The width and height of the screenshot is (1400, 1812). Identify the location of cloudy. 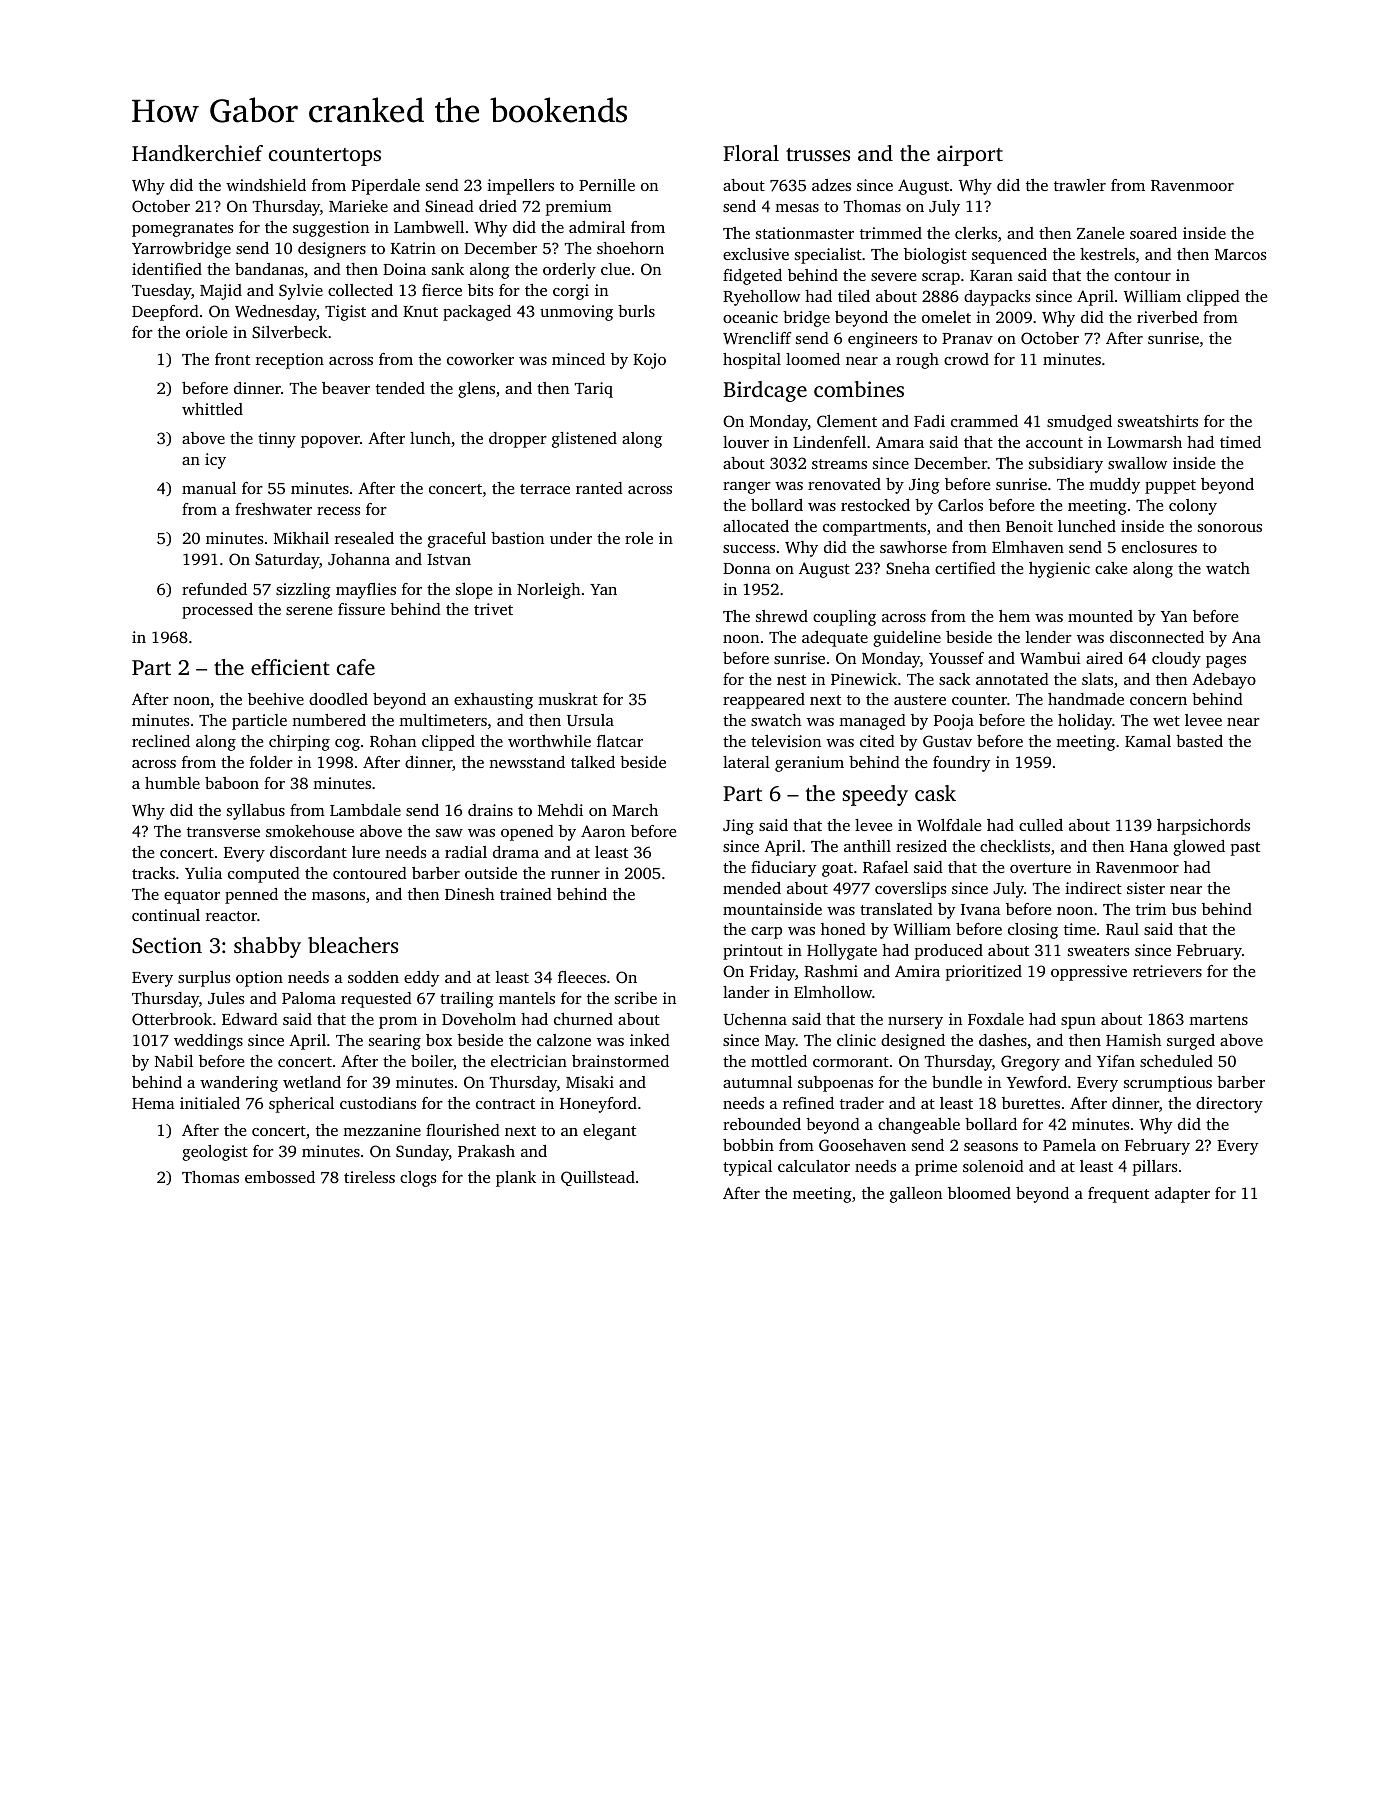
(1176, 660).
